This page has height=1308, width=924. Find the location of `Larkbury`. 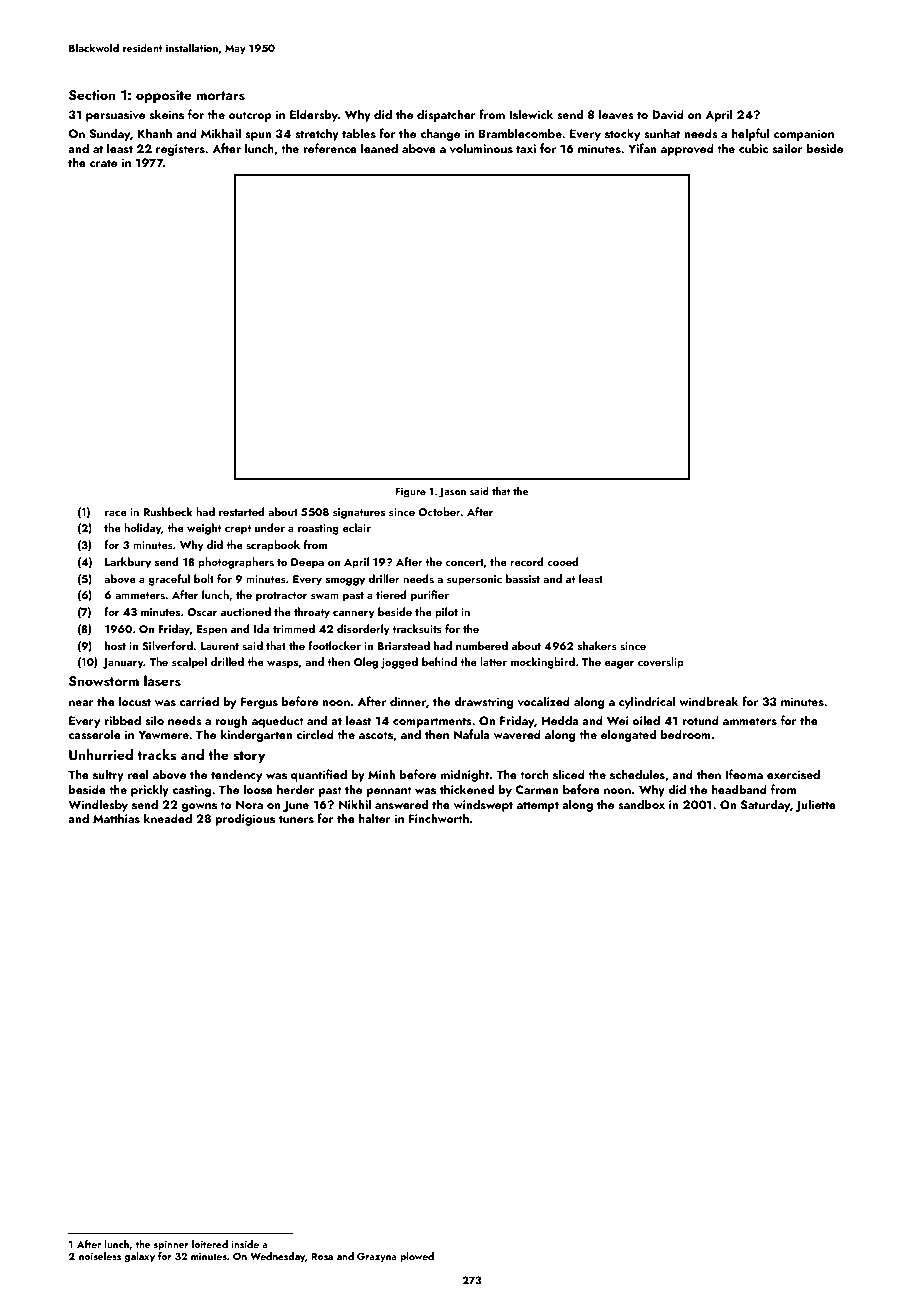

Larkbury is located at coordinates (128, 563).
